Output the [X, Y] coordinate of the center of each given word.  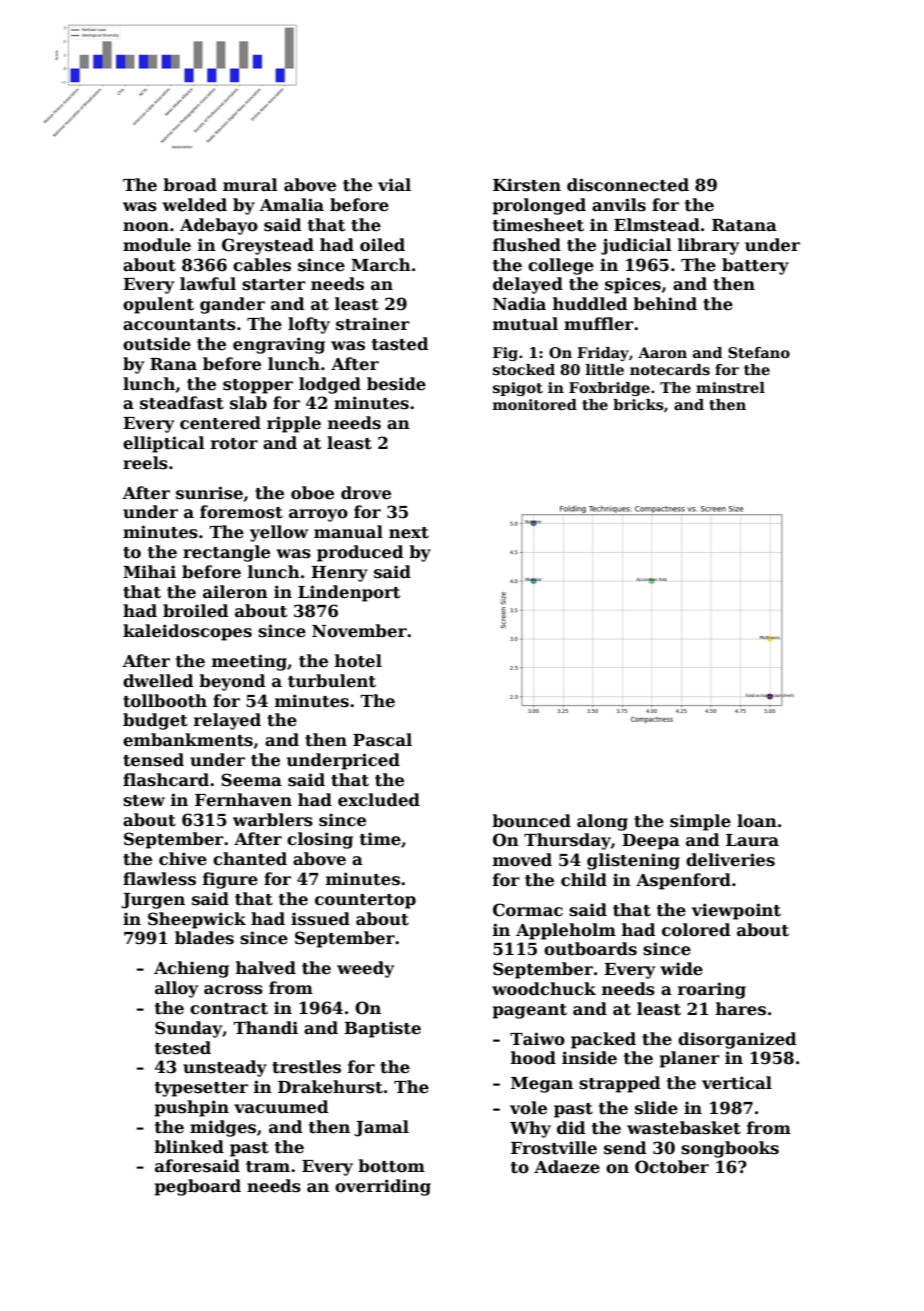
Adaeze [567, 1167]
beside [396, 384]
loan [757, 821]
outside [157, 344]
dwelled [158, 681]
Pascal [382, 740]
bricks [638, 405]
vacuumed [281, 1107]
